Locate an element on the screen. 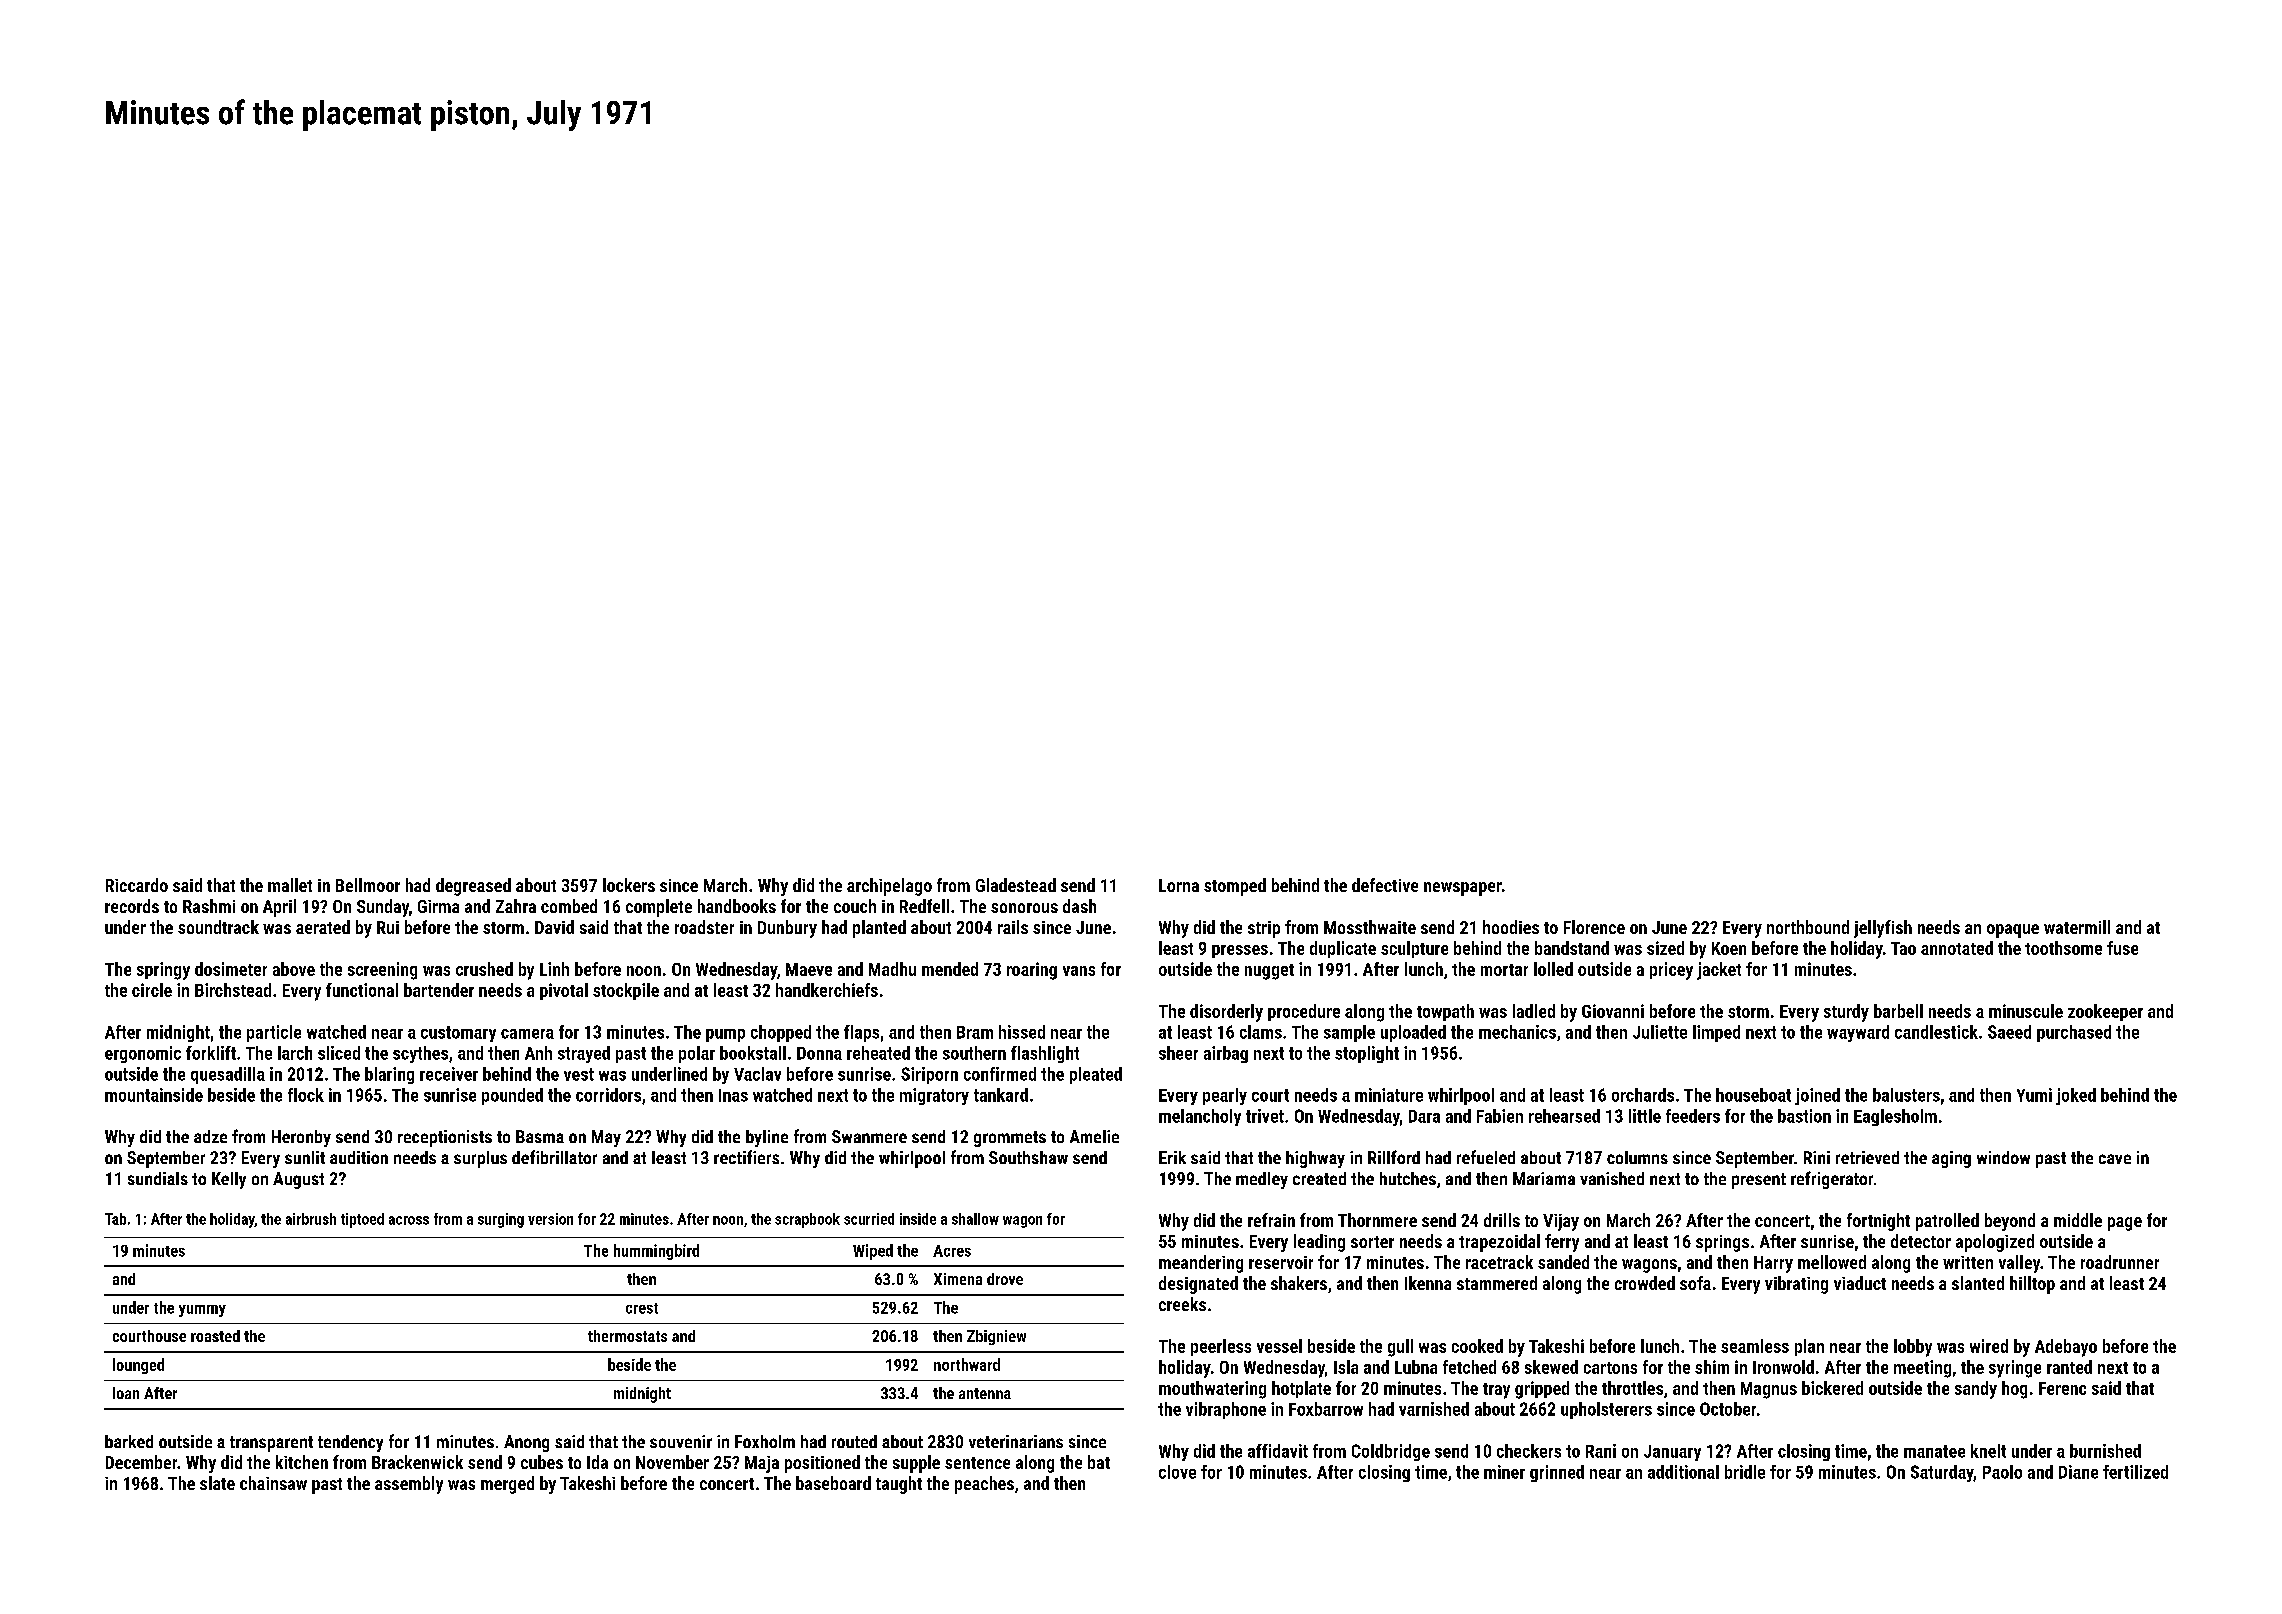 This screenshot has width=2282, height=1614. zookeeper is located at coordinates (2105, 1012).
